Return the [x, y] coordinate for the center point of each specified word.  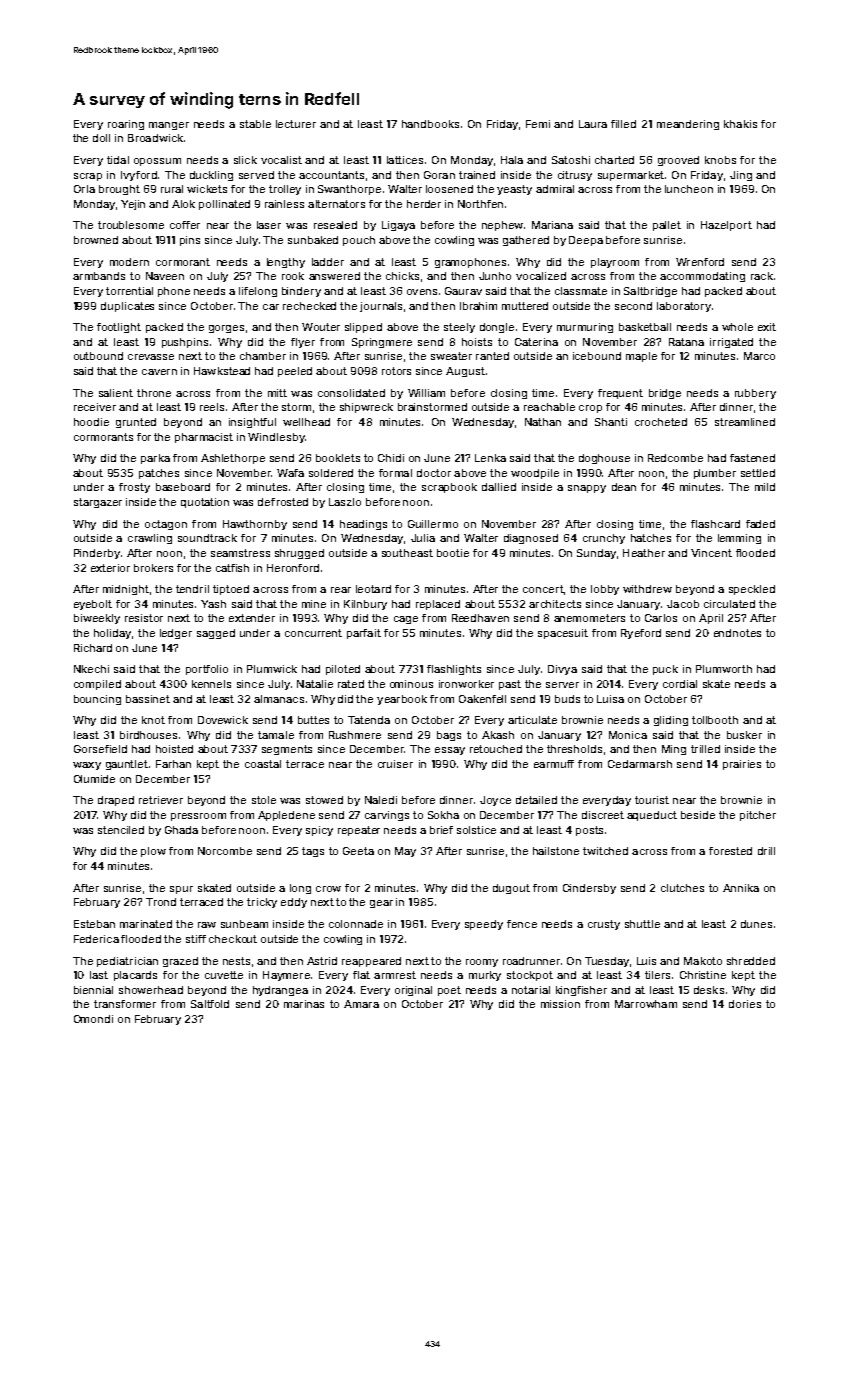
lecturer [296, 124]
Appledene [286, 816]
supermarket [631, 176]
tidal [118, 160]
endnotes [737, 633]
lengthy [286, 263]
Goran [439, 175]
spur [181, 890]
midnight [126, 590]
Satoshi [571, 160]
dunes [756, 924]
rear [341, 590]
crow [328, 889]
